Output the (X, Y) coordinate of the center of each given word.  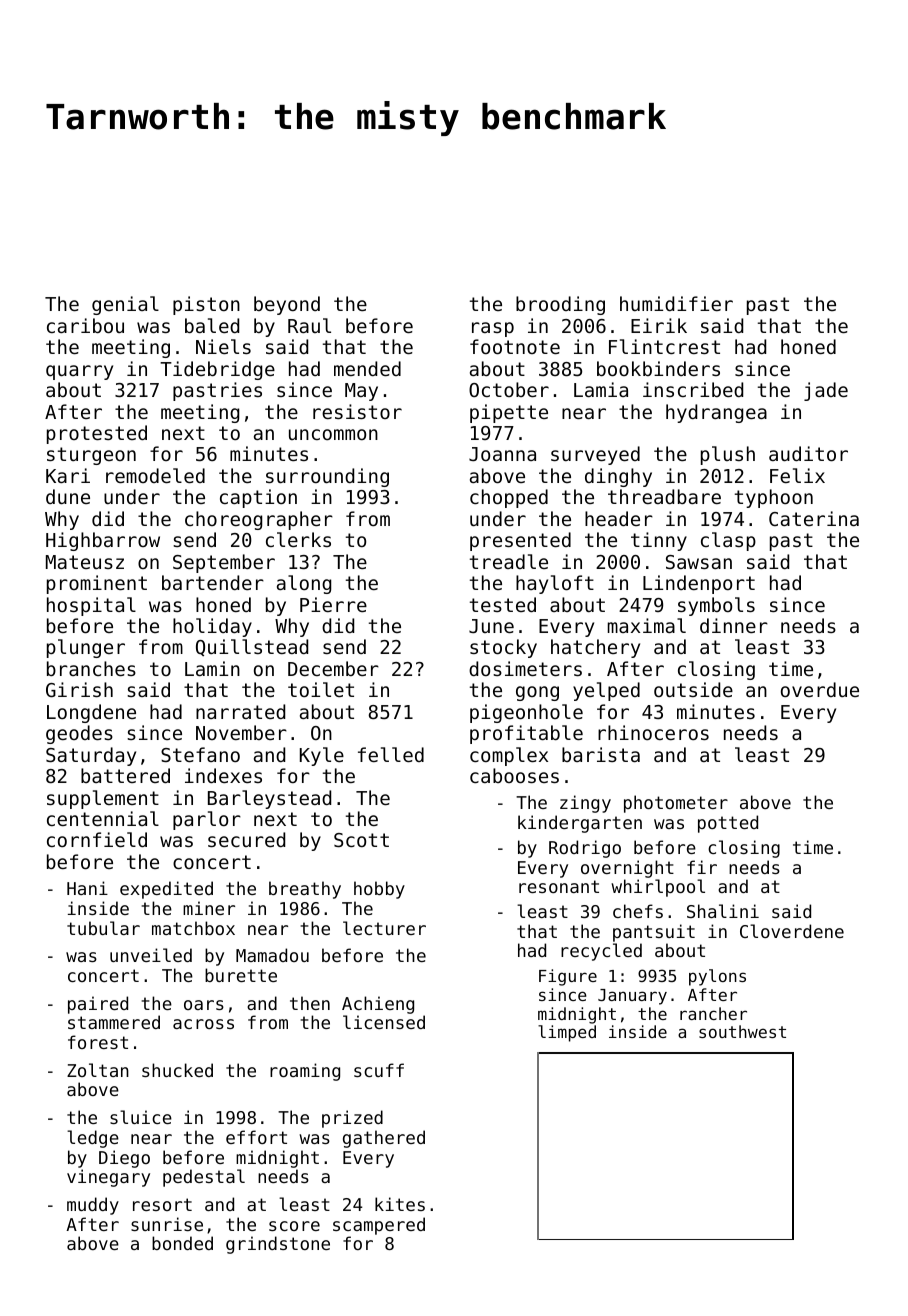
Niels (223, 346)
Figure (568, 977)
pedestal (204, 1178)
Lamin (212, 668)
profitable (526, 734)
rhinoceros (653, 732)
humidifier (676, 303)
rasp (493, 329)
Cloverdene (792, 931)
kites (400, 1204)
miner (209, 908)
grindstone (278, 1245)
